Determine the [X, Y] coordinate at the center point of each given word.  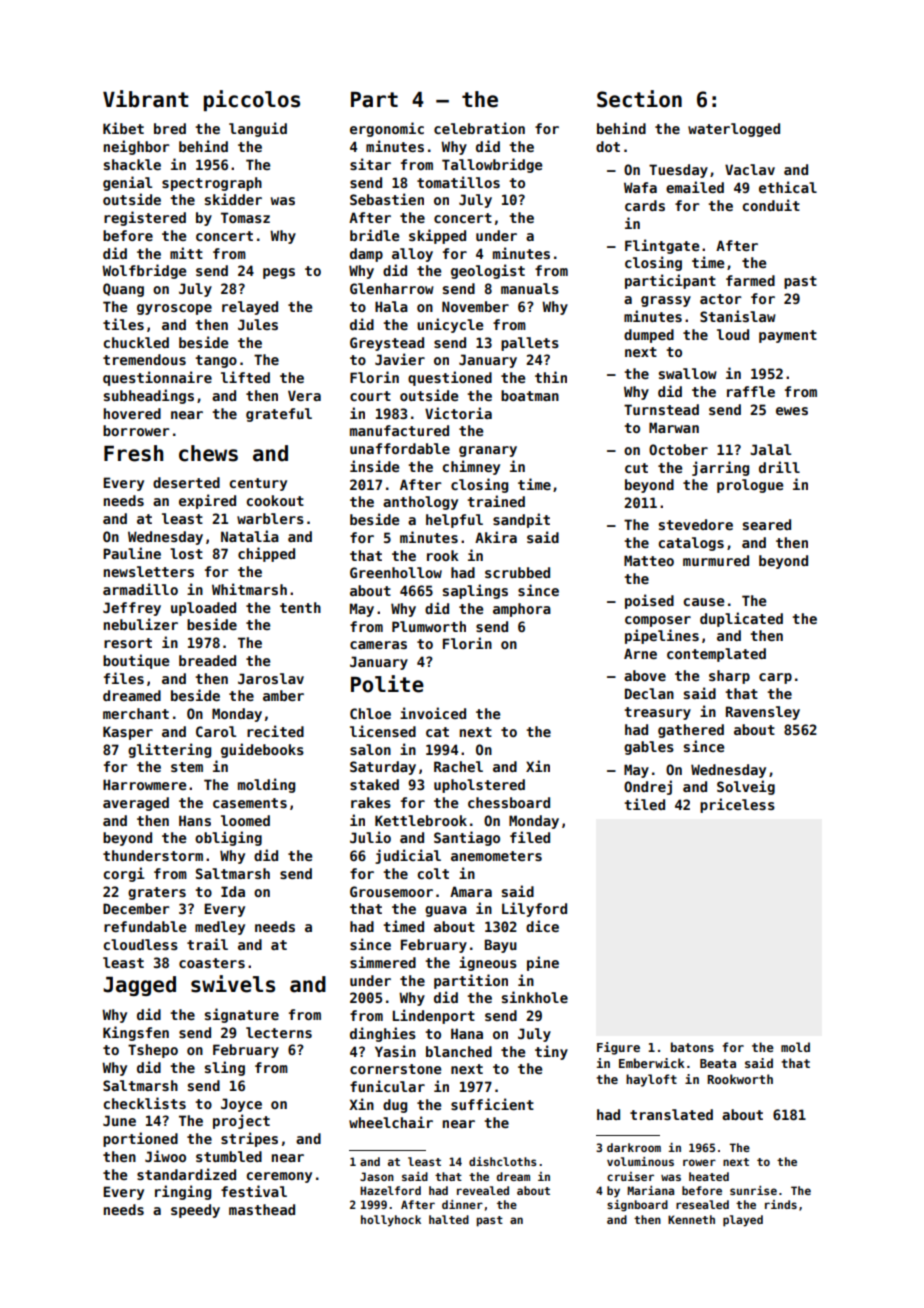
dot [608, 146]
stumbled [229, 1156]
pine [543, 963]
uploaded [203, 609]
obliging [228, 838]
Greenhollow [396, 572]
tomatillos [458, 182]
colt [433, 873]
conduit [771, 205]
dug [395, 1106]
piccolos [252, 100]
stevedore [696, 524]
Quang [123, 290]
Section [639, 99]
